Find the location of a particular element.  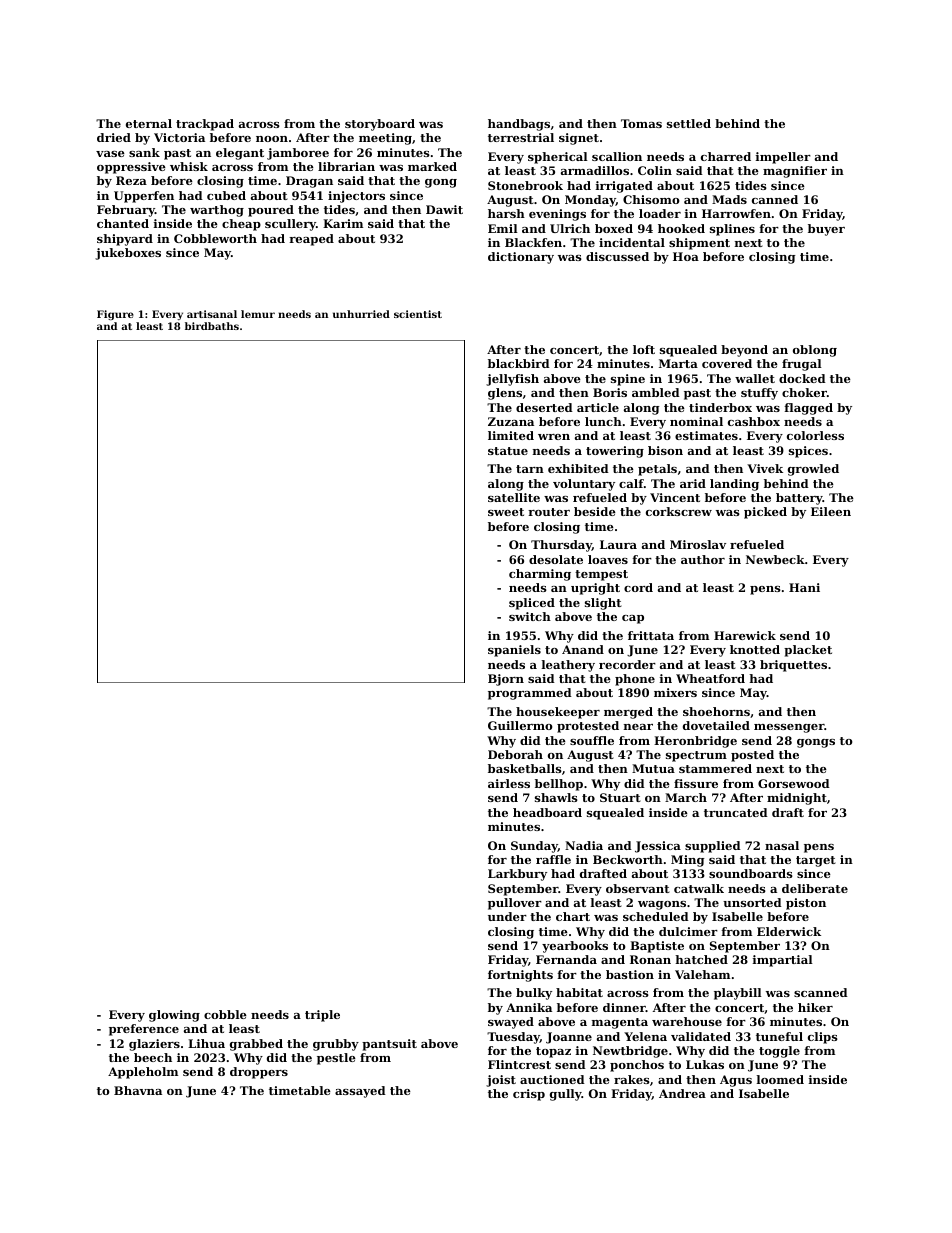

grubby is located at coordinates (336, 1045).
